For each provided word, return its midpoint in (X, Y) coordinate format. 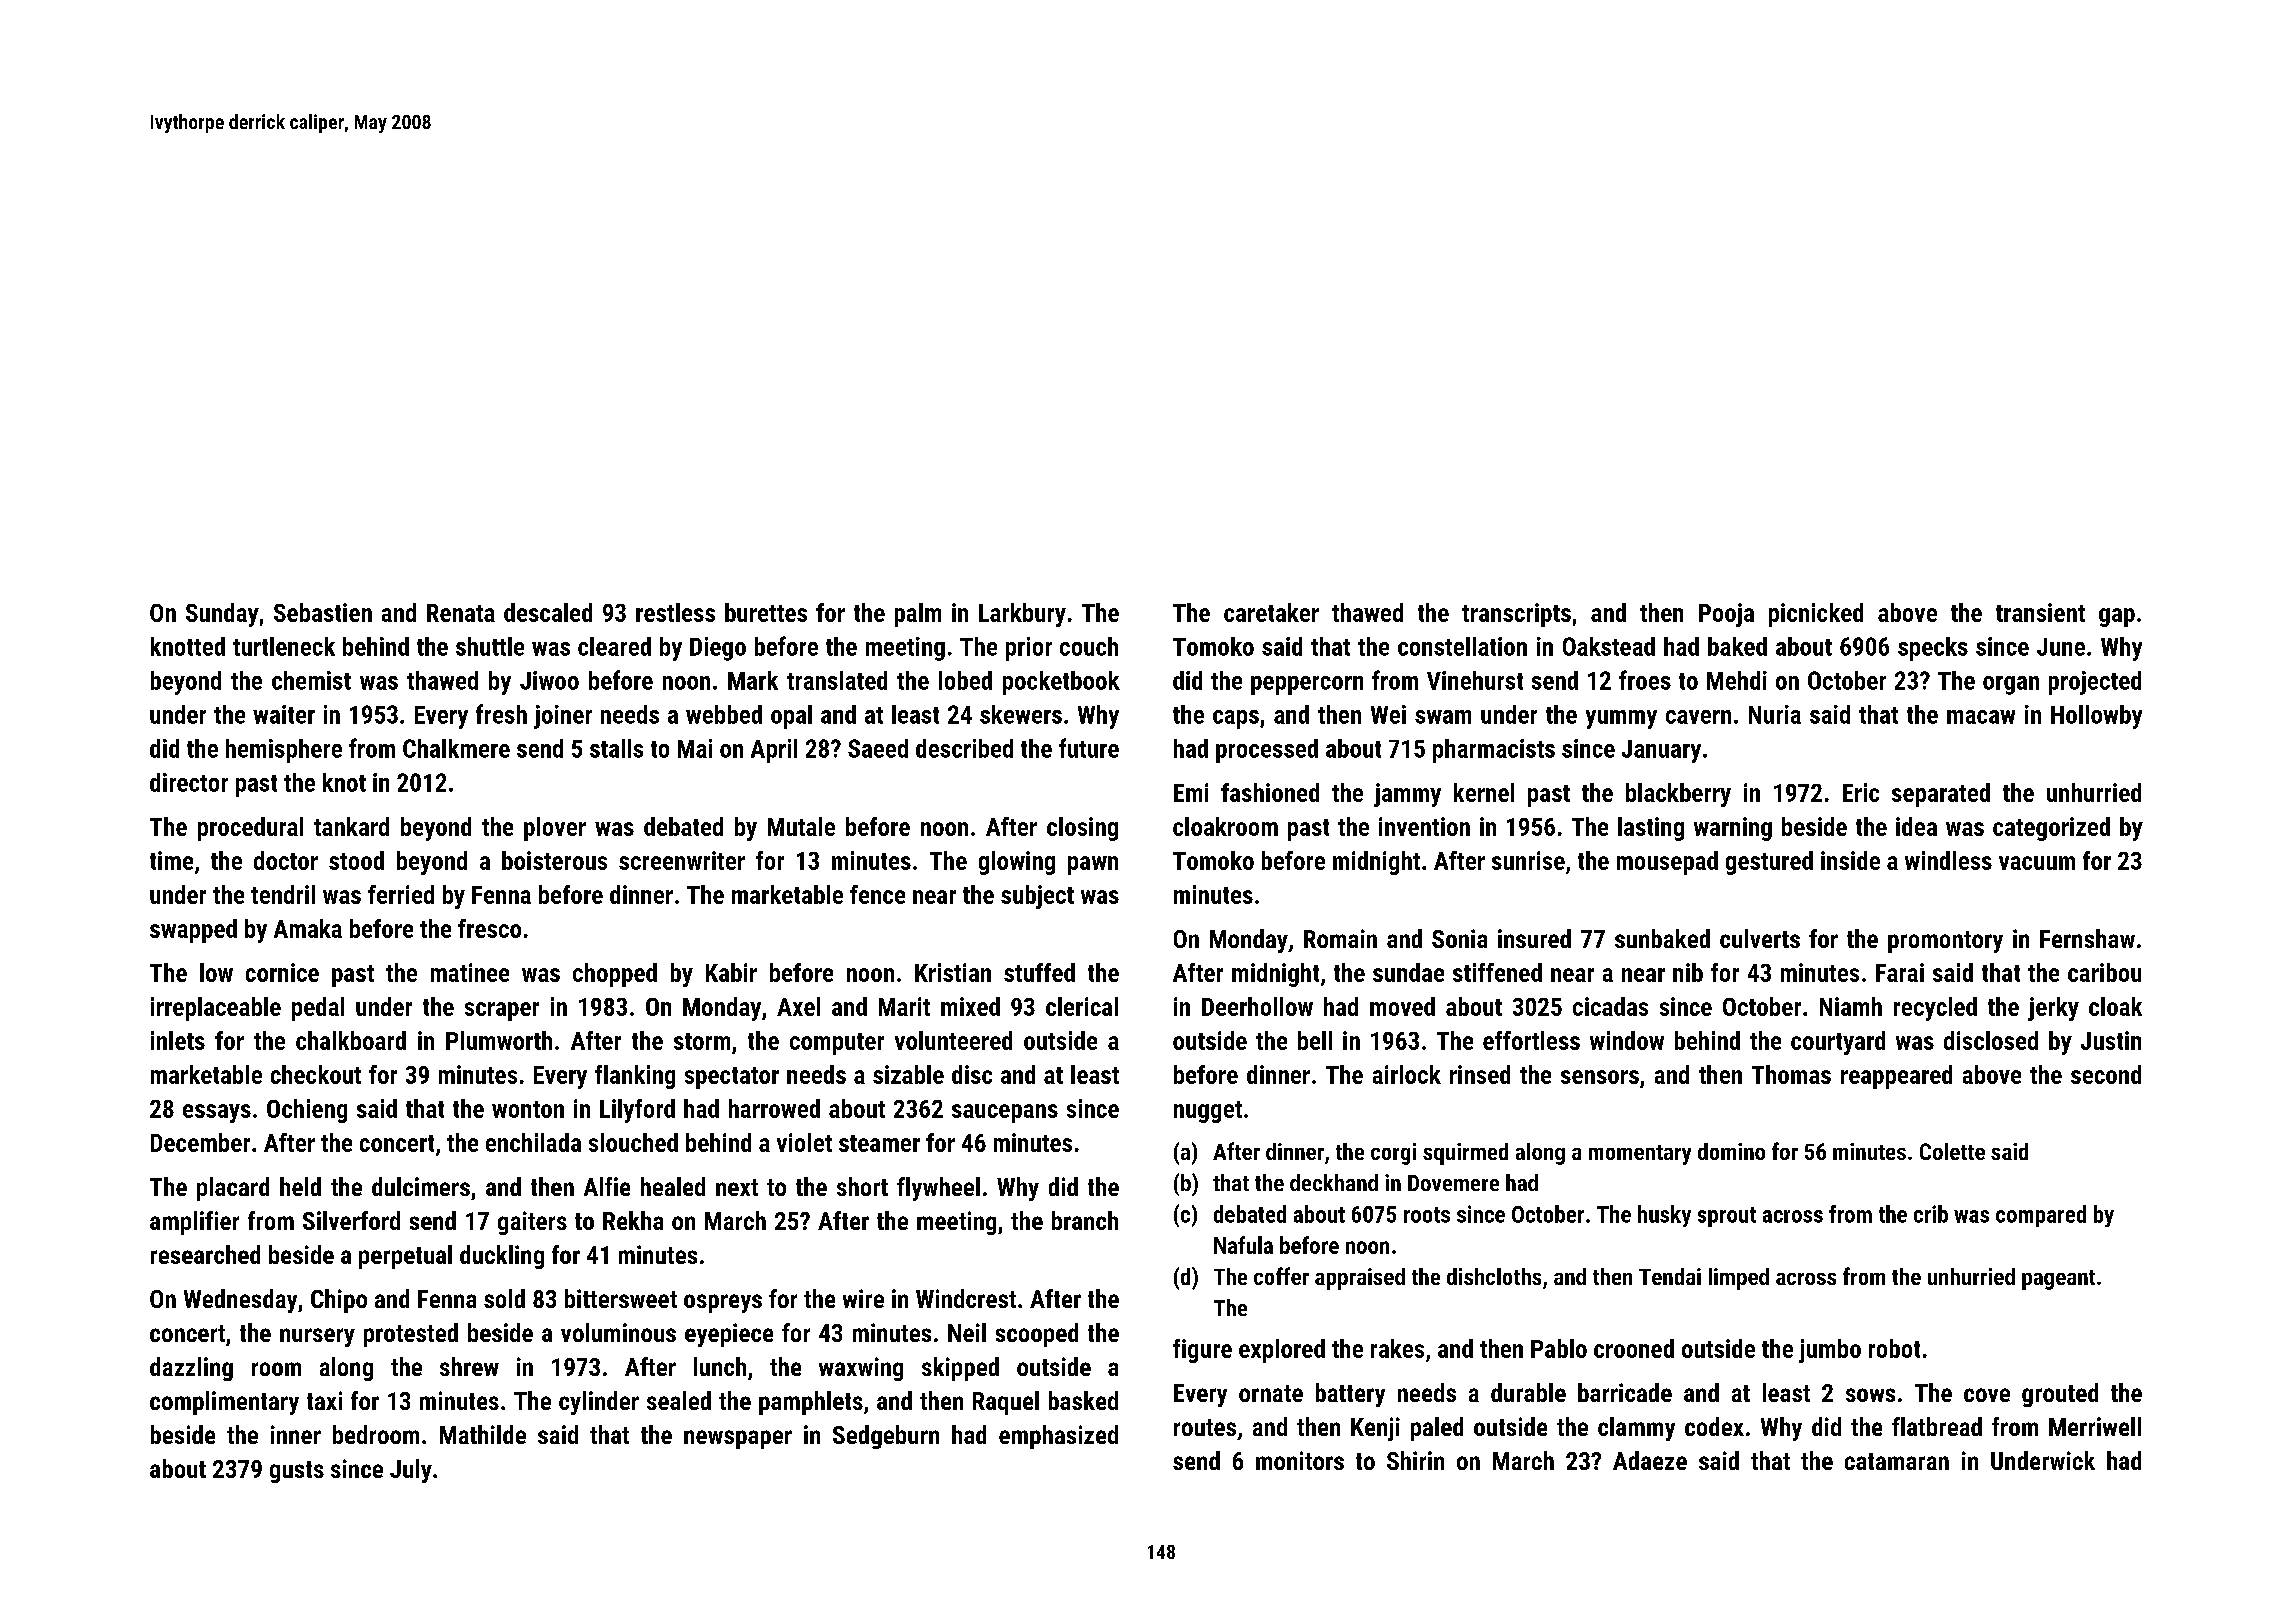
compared (2041, 1216)
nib (1688, 972)
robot (1894, 1348)
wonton (528, 1109)
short (862, 1186)
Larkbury (1022, 615)
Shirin (1415, 1460)
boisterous (554, 860)
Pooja (1726, 615)
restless (675, 612)
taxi (324, 1400)
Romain (1340, 938)
